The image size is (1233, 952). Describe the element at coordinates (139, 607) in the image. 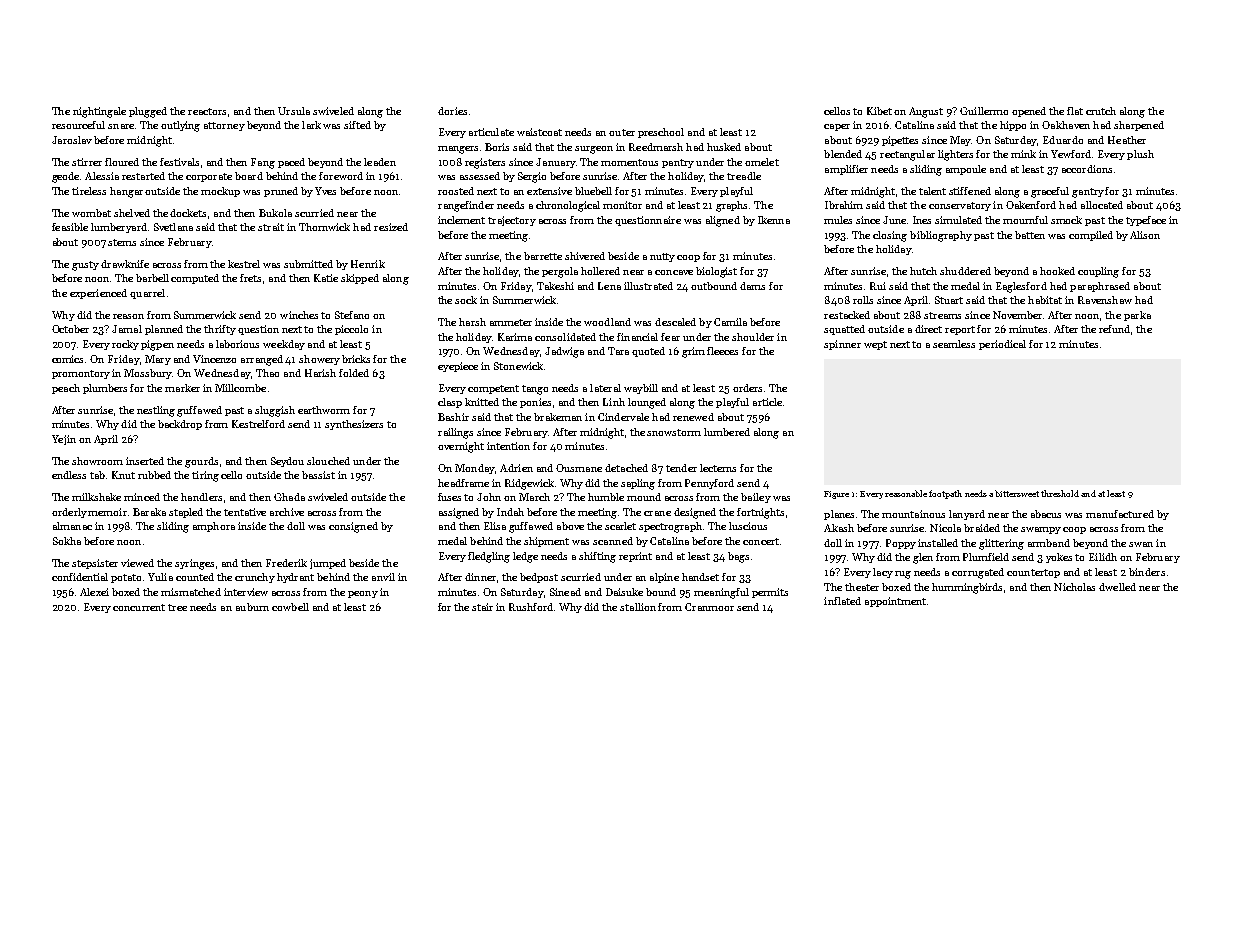

I see `concurrent` at that location.
